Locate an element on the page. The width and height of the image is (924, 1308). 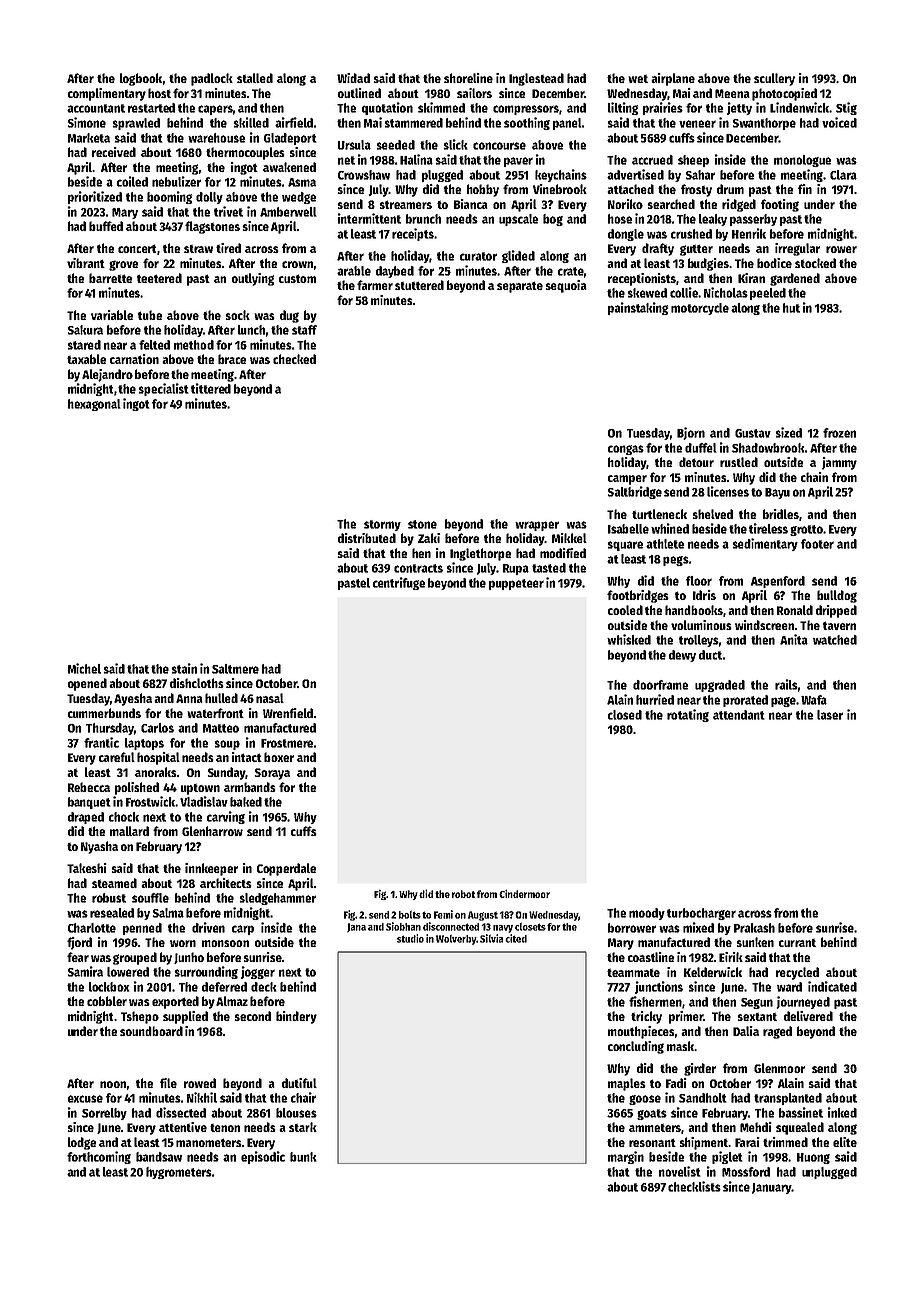
hygrometers is located at coordinates (179, 1173).
